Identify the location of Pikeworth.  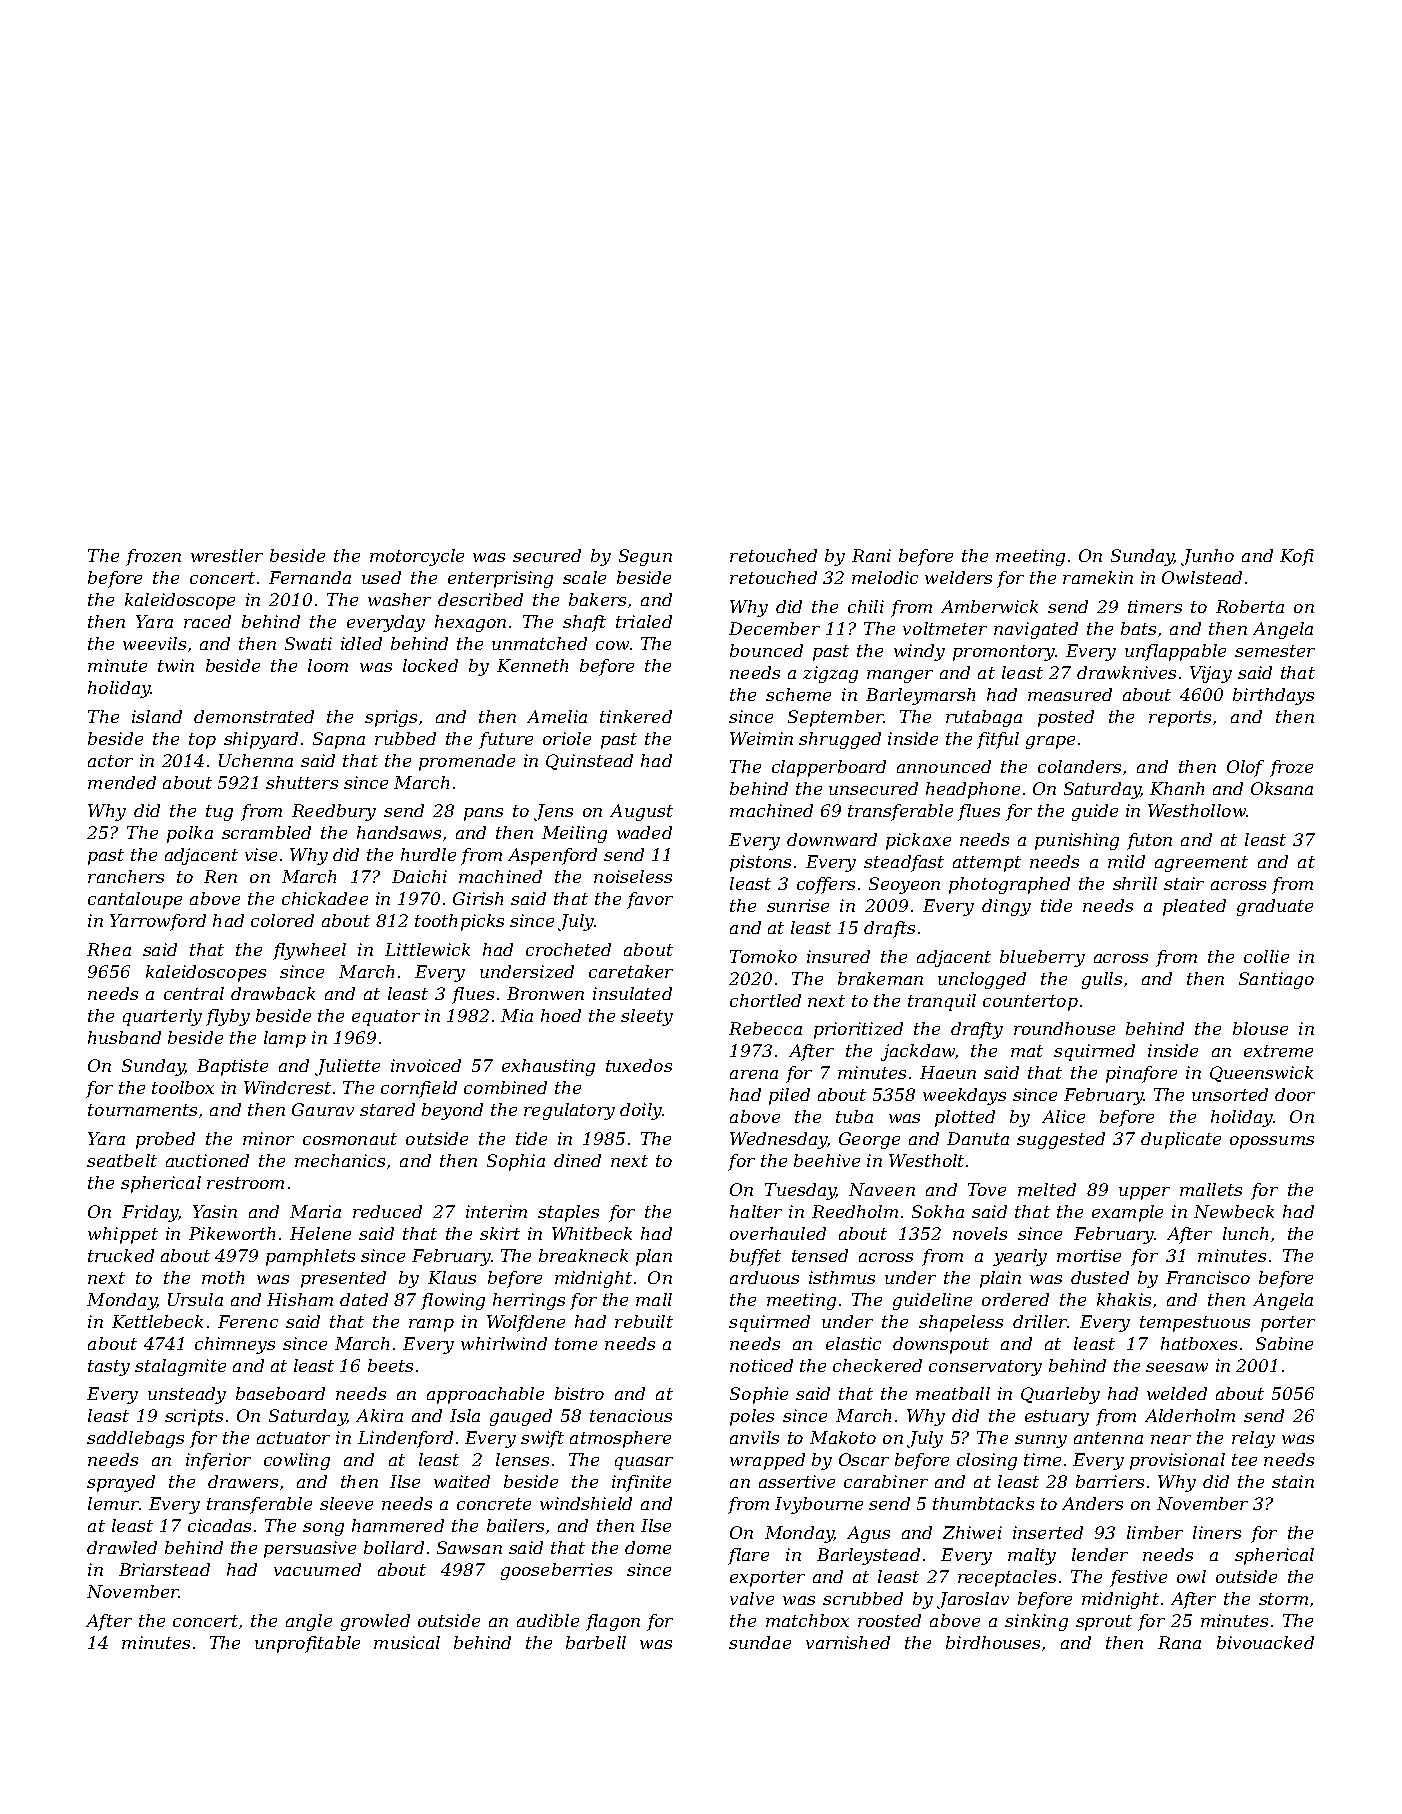
(232, 1233).
